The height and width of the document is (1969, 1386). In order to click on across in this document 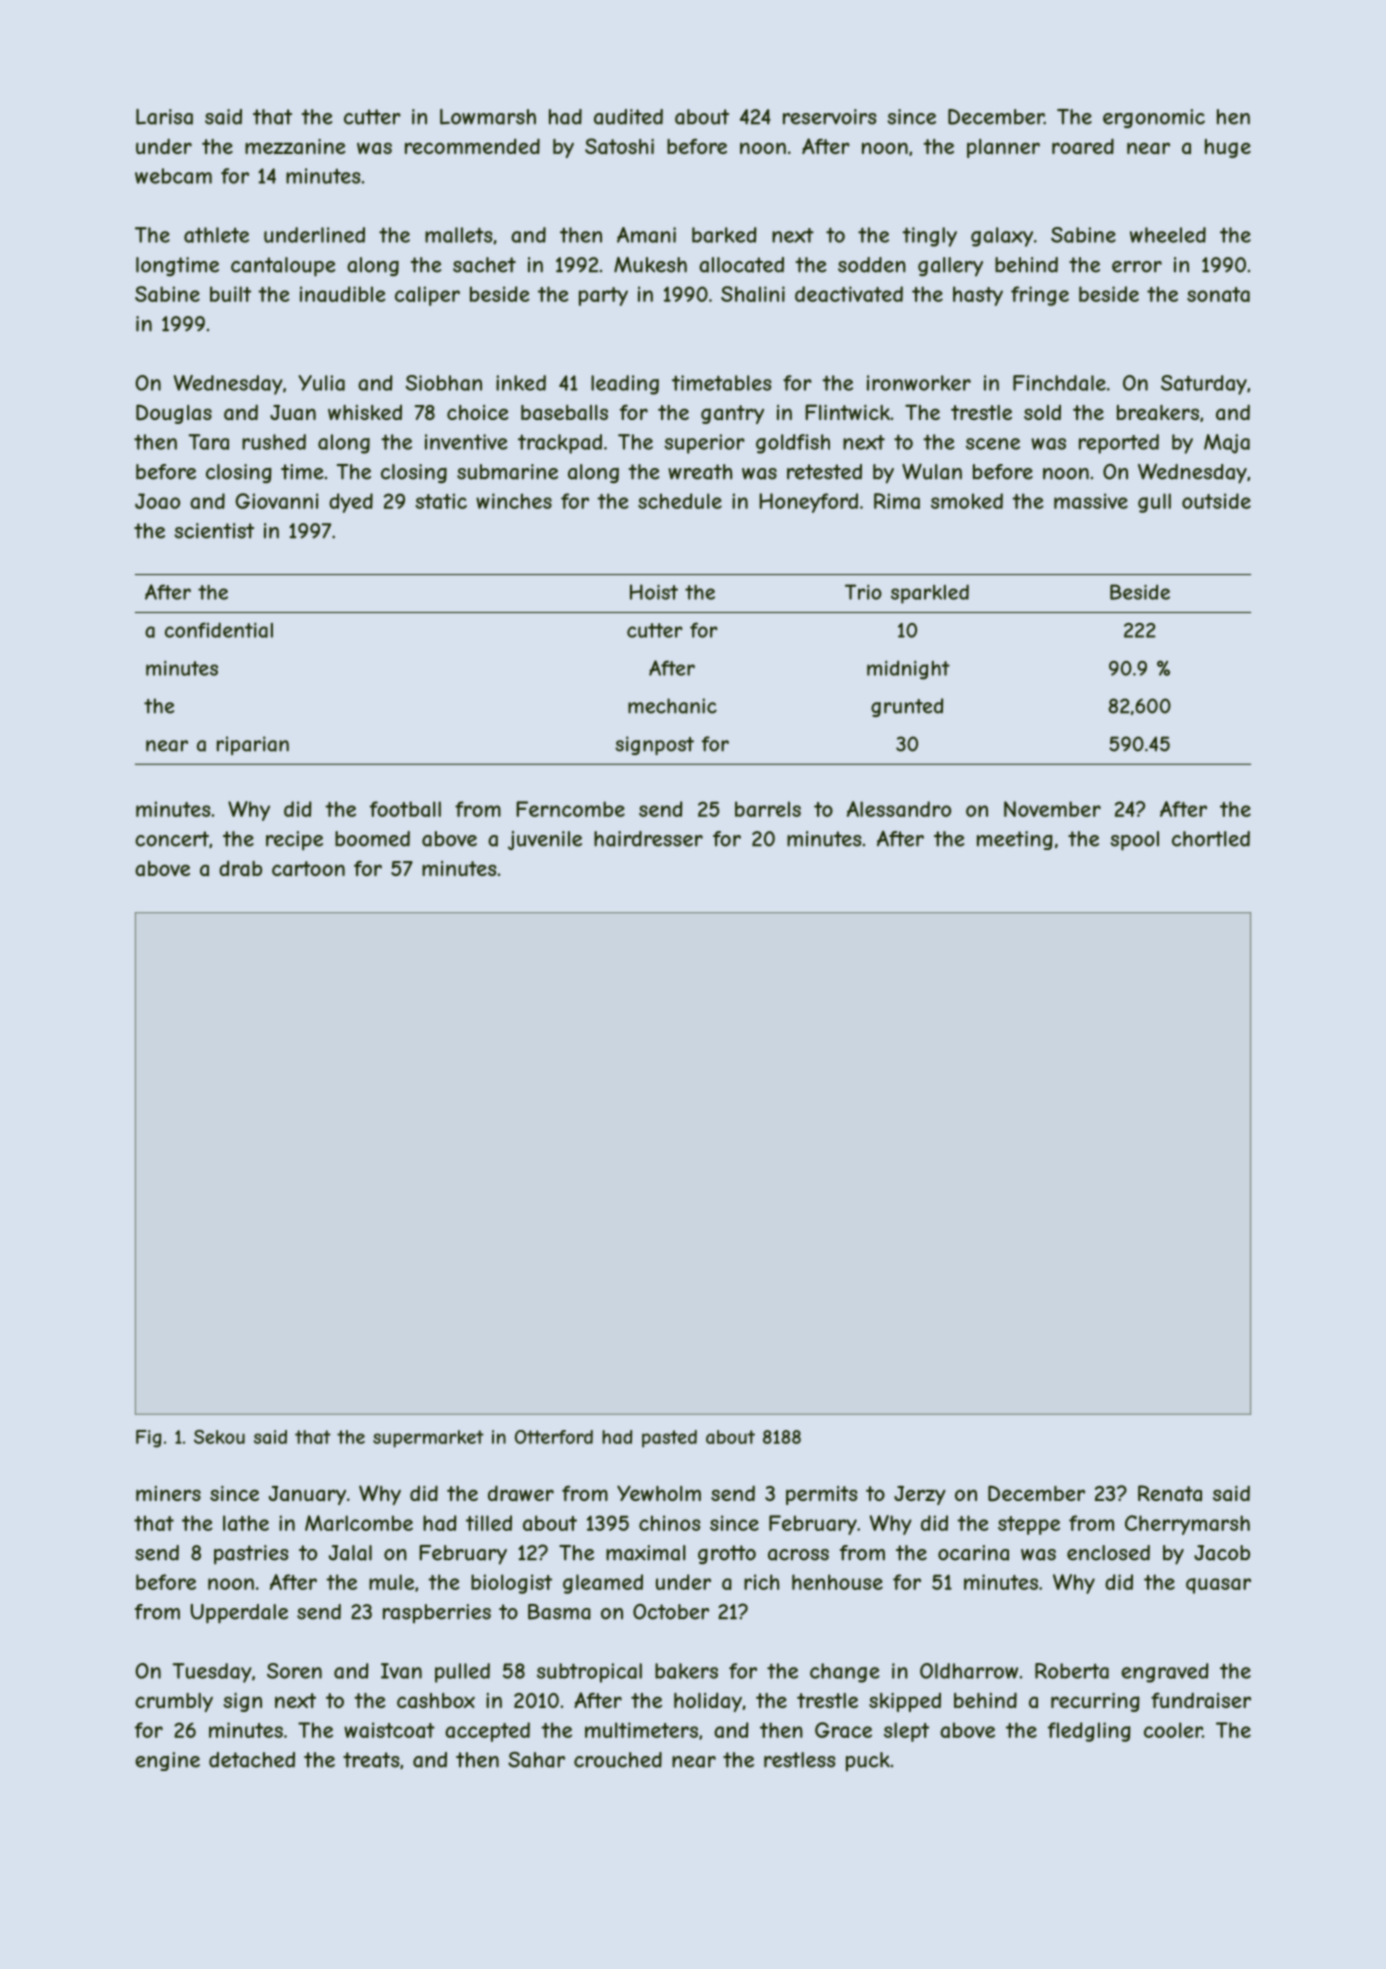, I will do `click(798, 1555)`.
